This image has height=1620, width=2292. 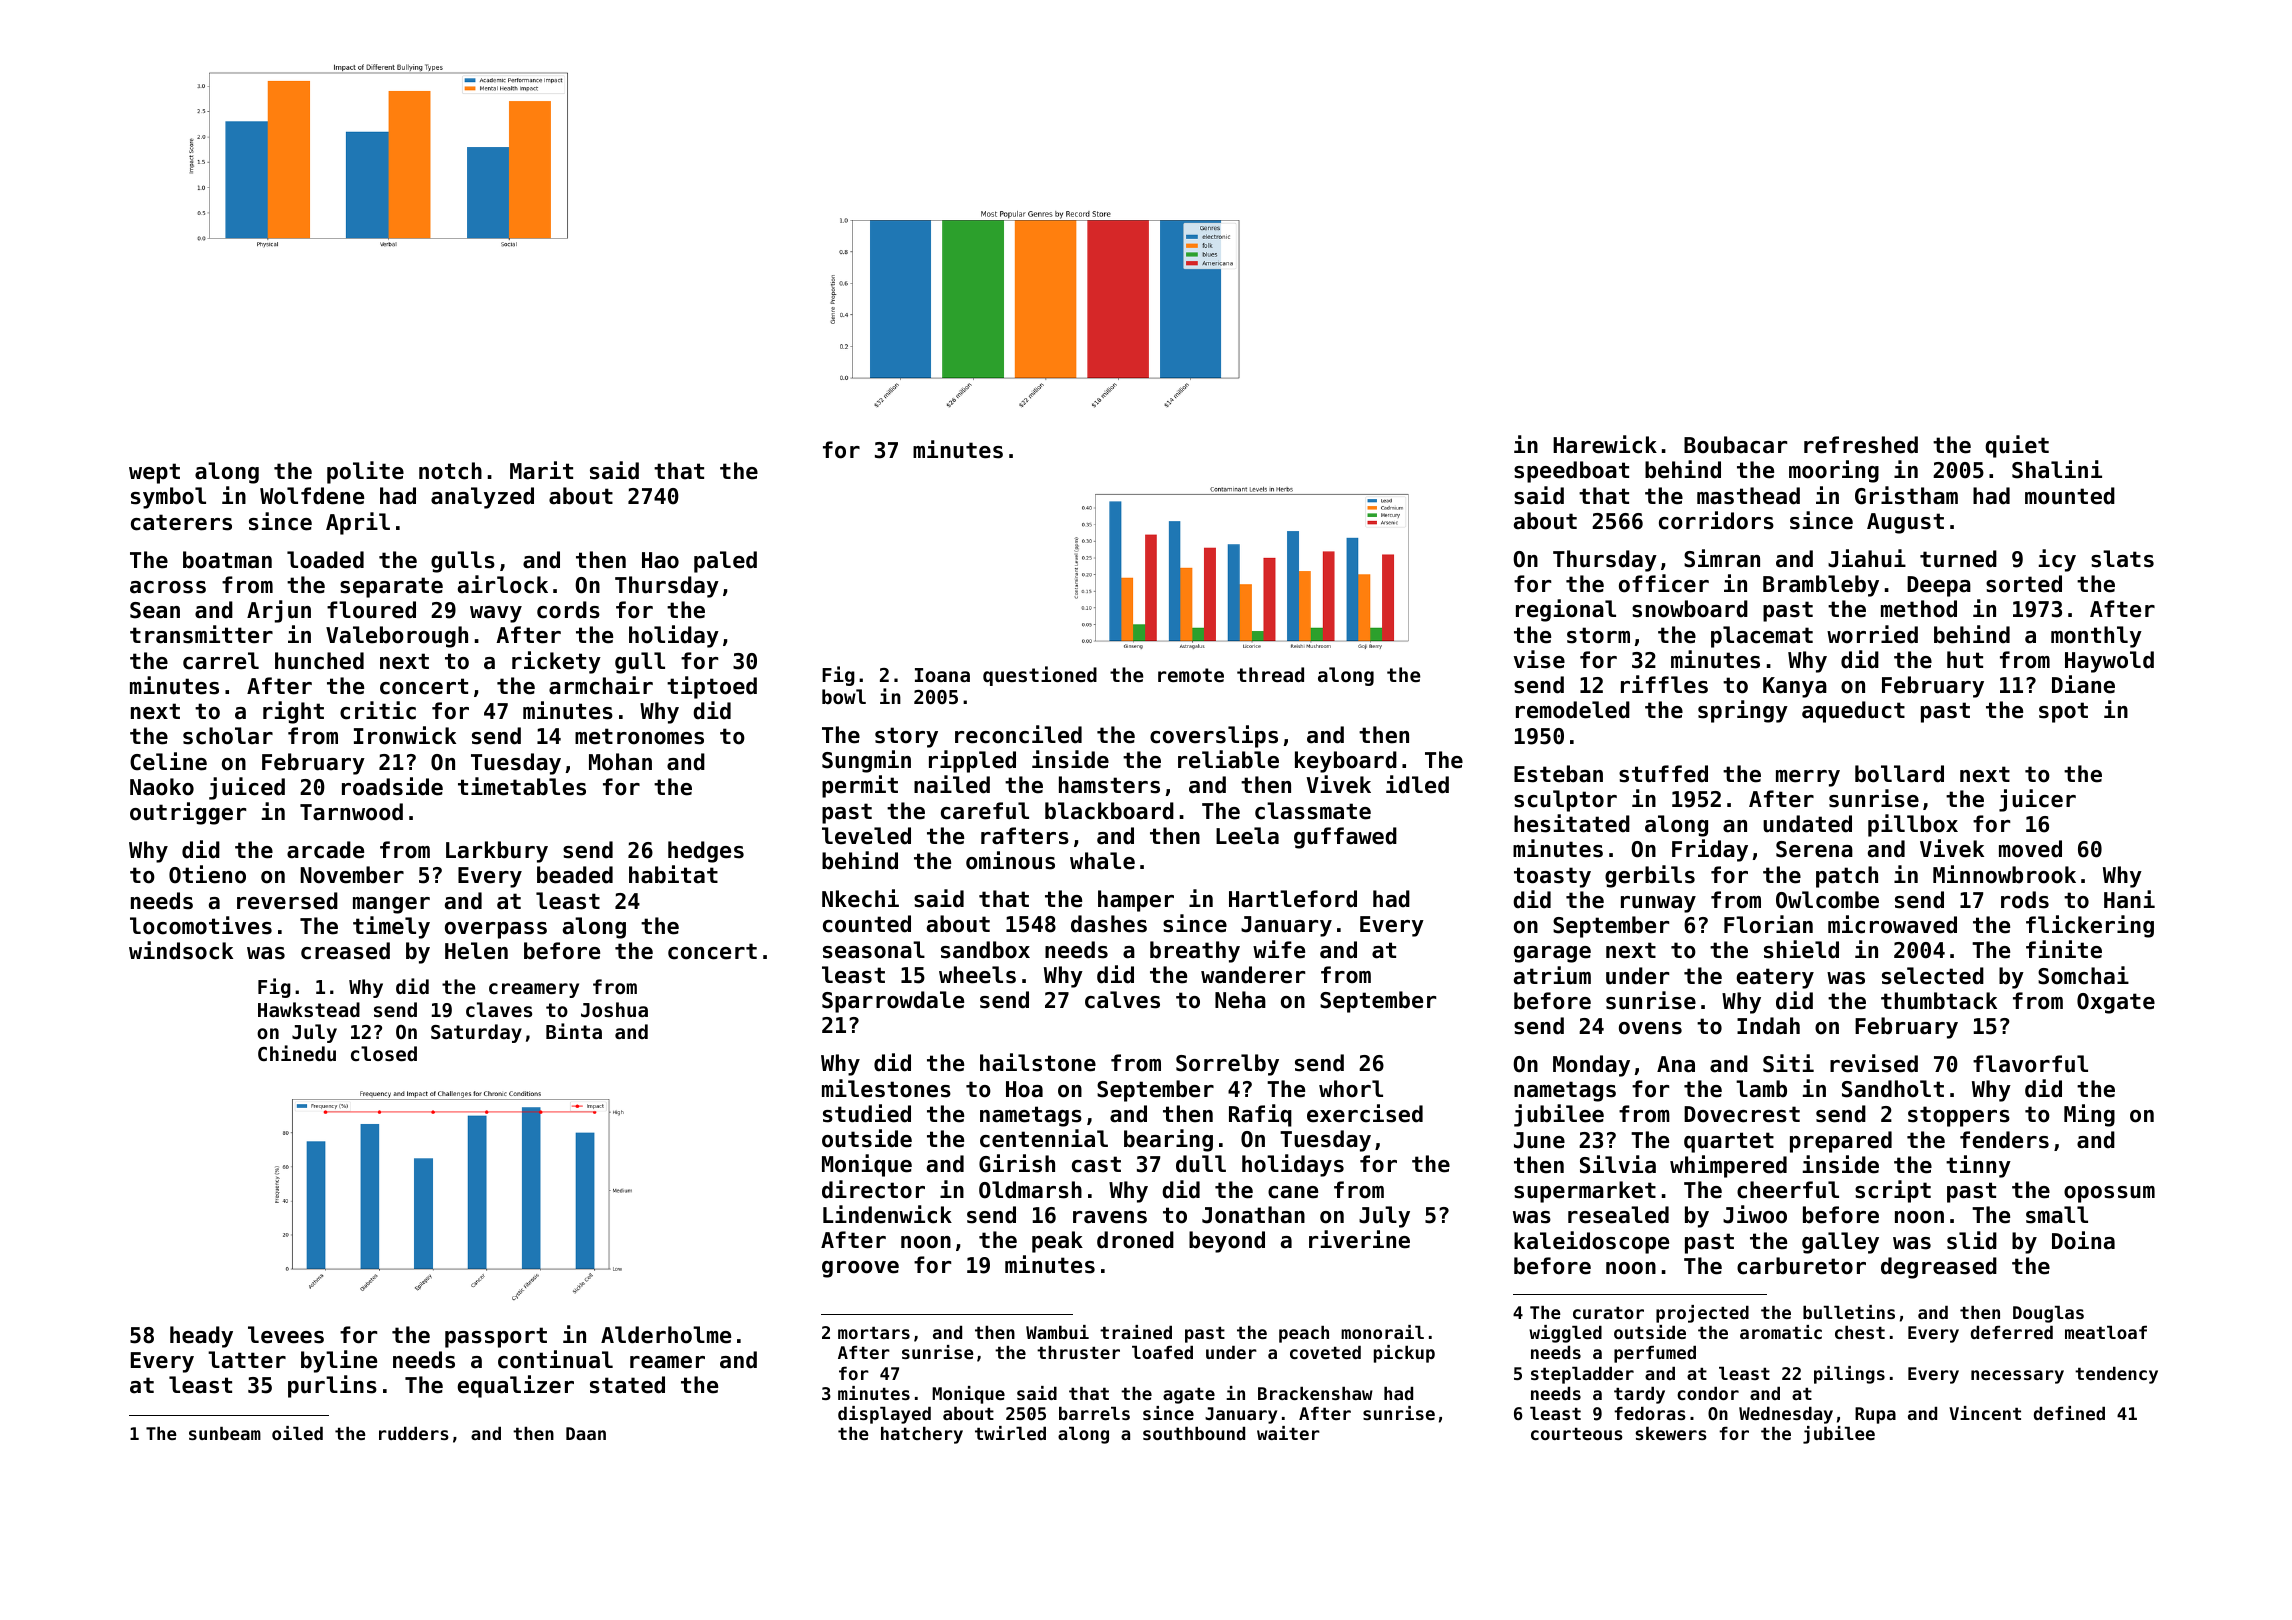 I want to click on wept, so click(x=154, y=473).
